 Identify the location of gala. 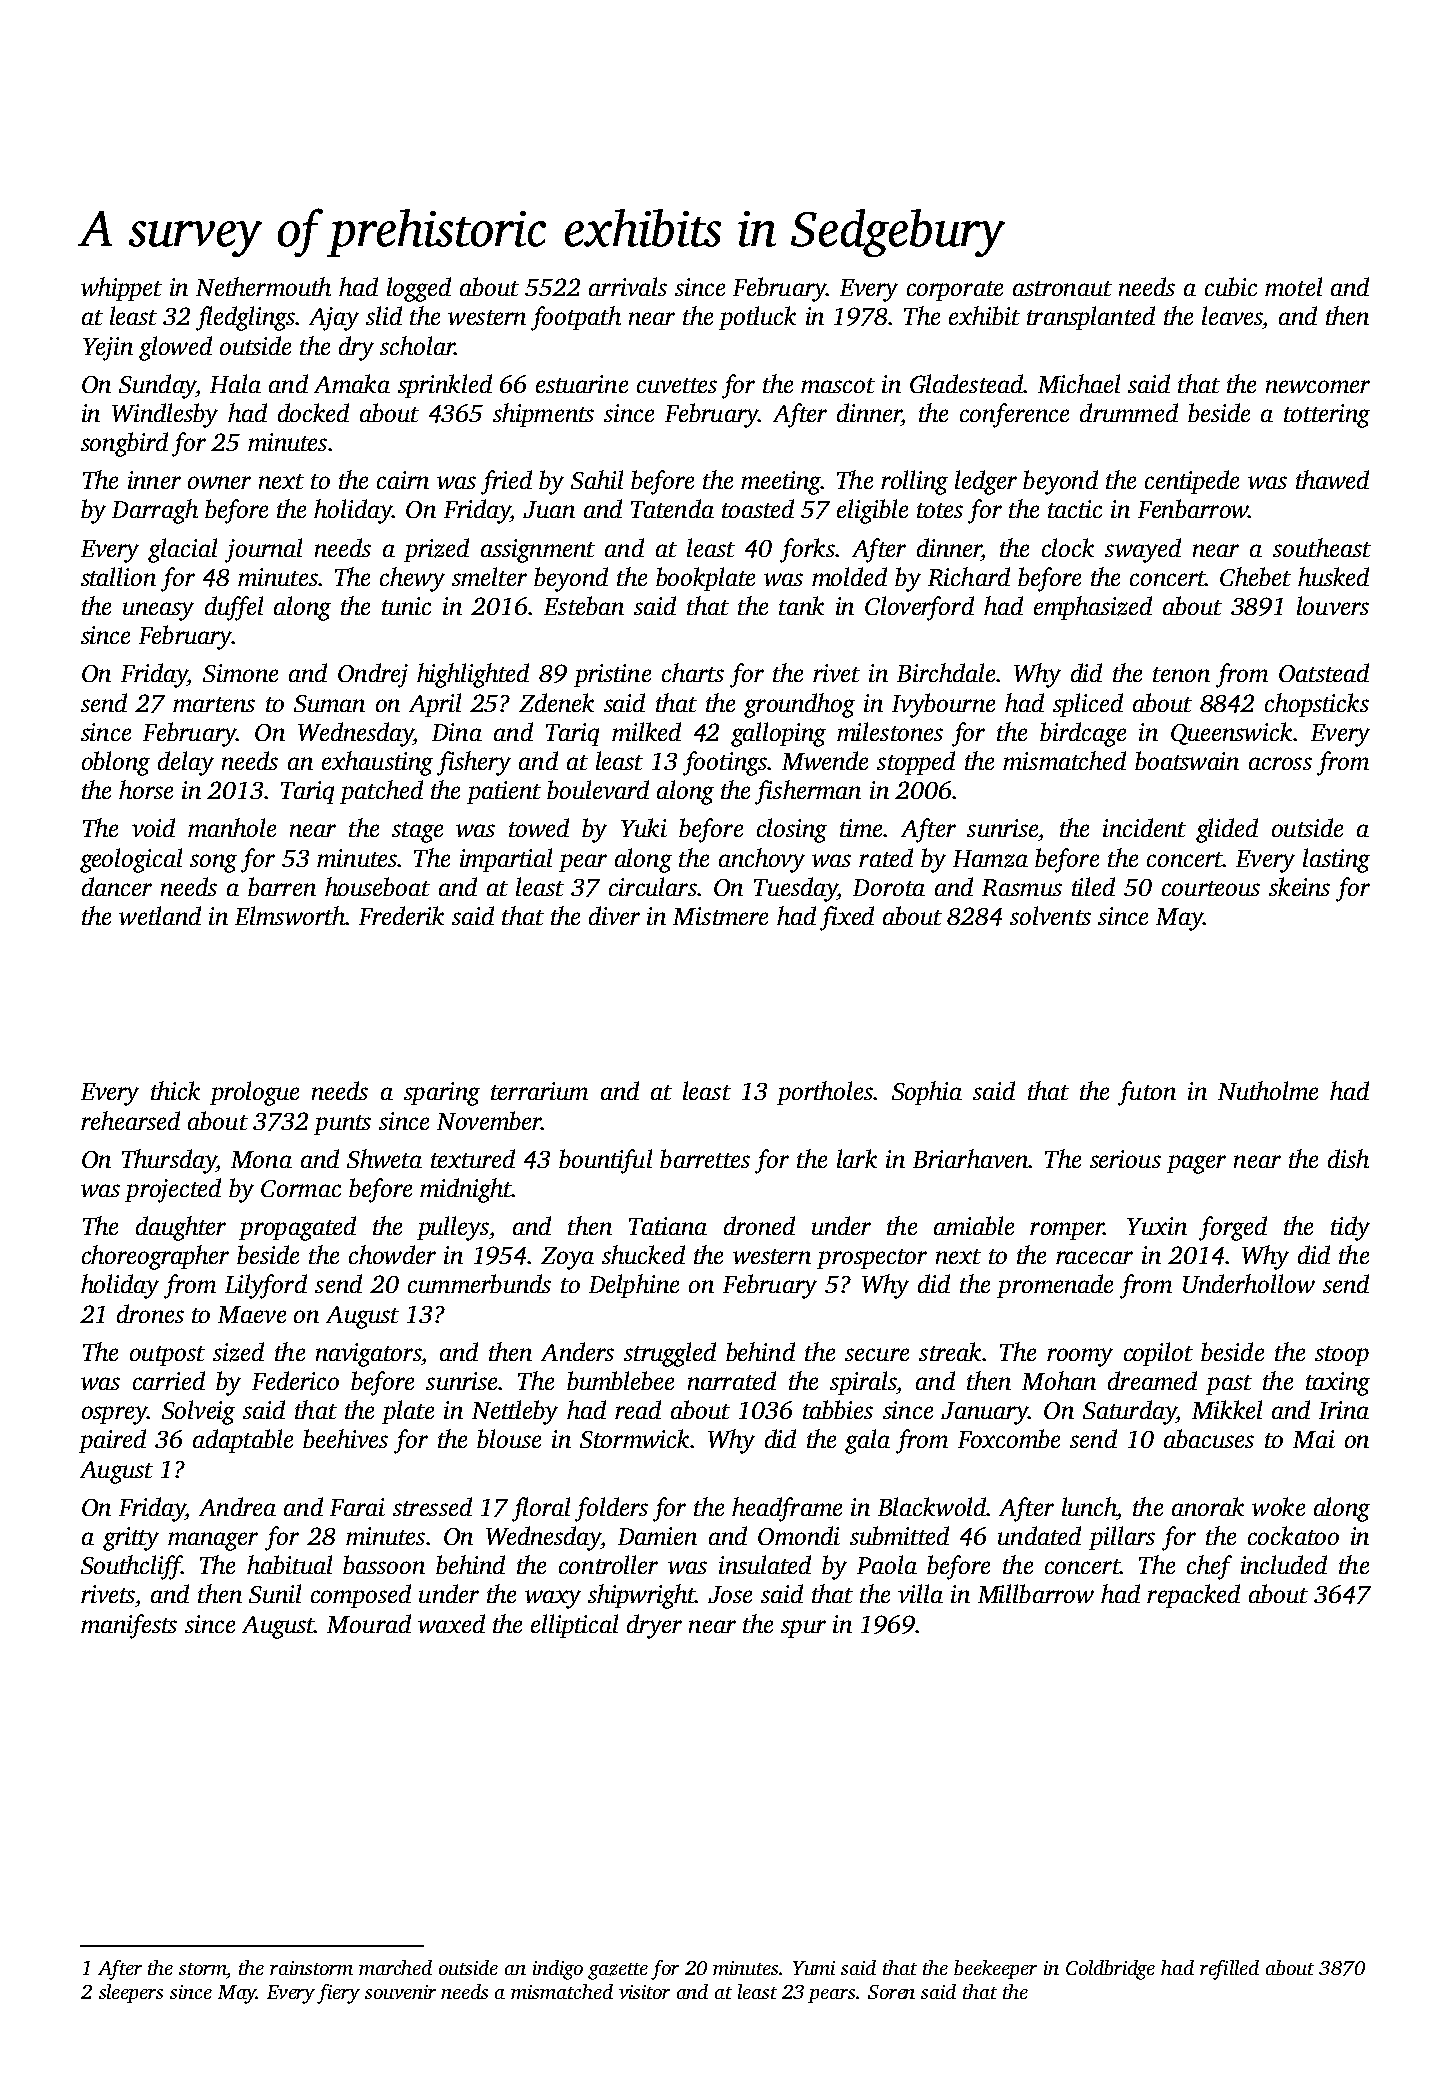
(867, 1441).
